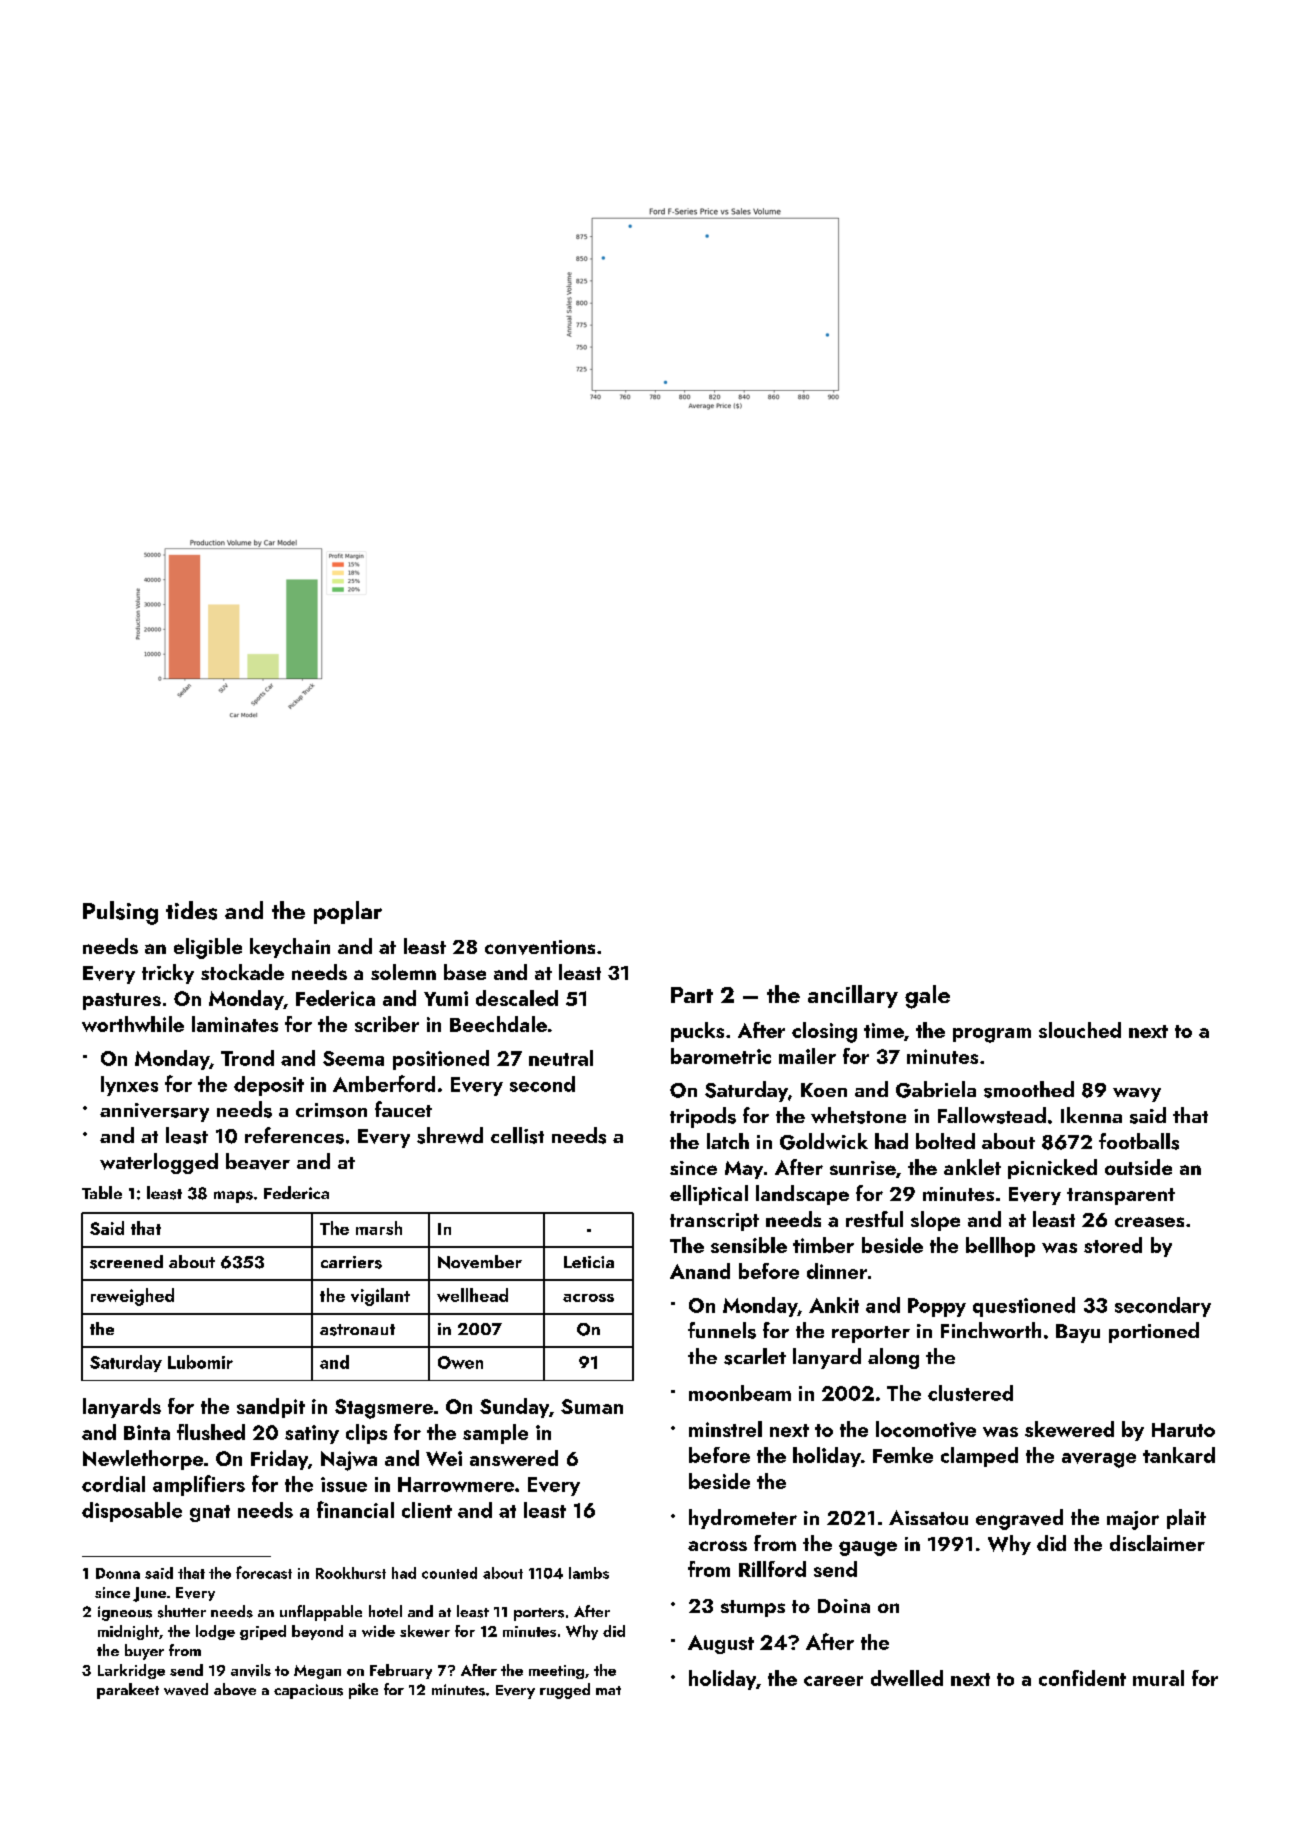  I want to click on stumps, so click(753, 1608).
